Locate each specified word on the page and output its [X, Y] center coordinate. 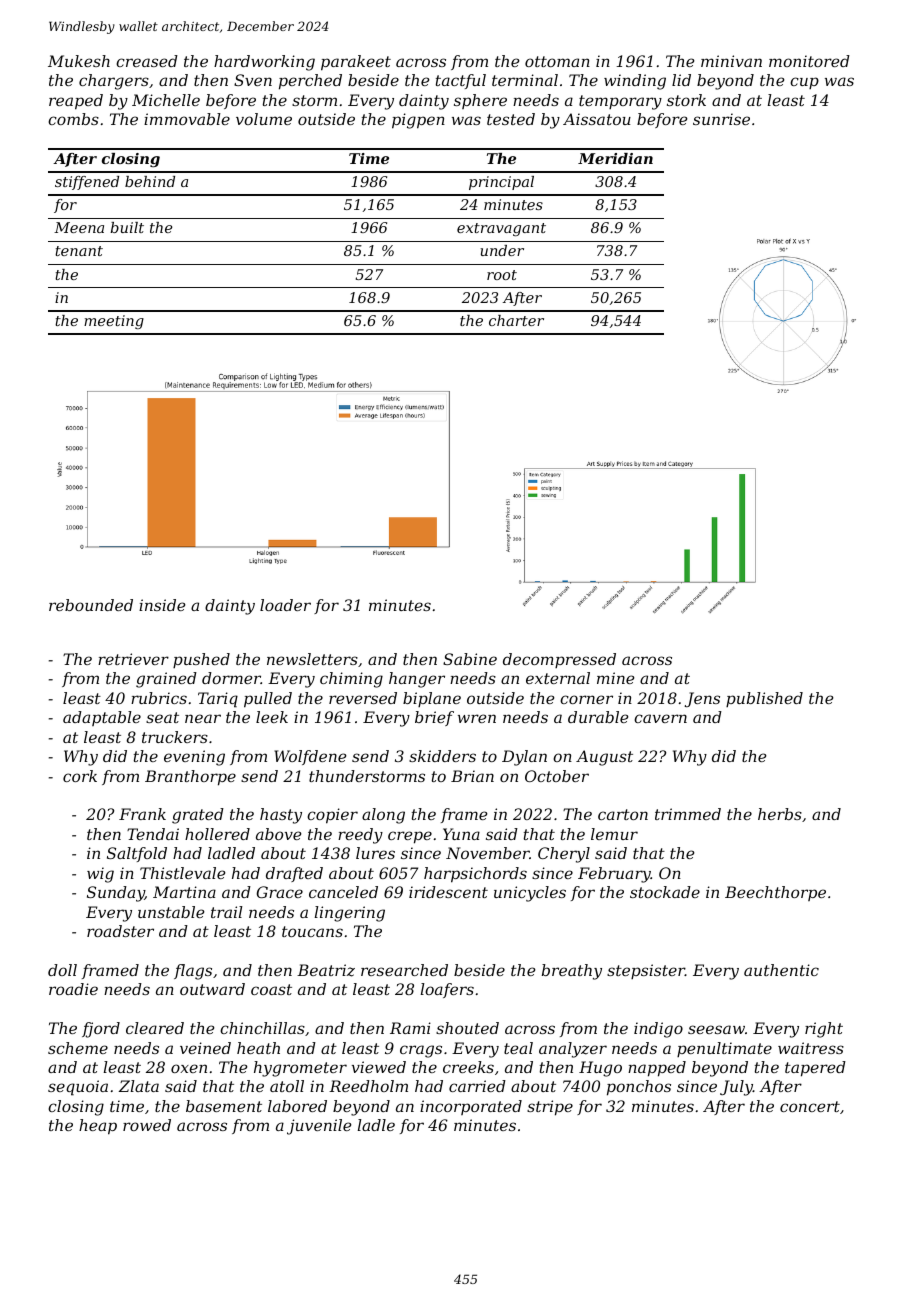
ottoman [557, 61]
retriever [133, 659]
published [764, 699]
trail [227, 912]
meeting [114, 322]
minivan [731, 61]
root [502, 275]
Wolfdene [310, 757]
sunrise [721, 119]
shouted [467, 1028]
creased [147, 61]
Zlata [139, 1086]
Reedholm [368, 1086]
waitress [811, 1048]
